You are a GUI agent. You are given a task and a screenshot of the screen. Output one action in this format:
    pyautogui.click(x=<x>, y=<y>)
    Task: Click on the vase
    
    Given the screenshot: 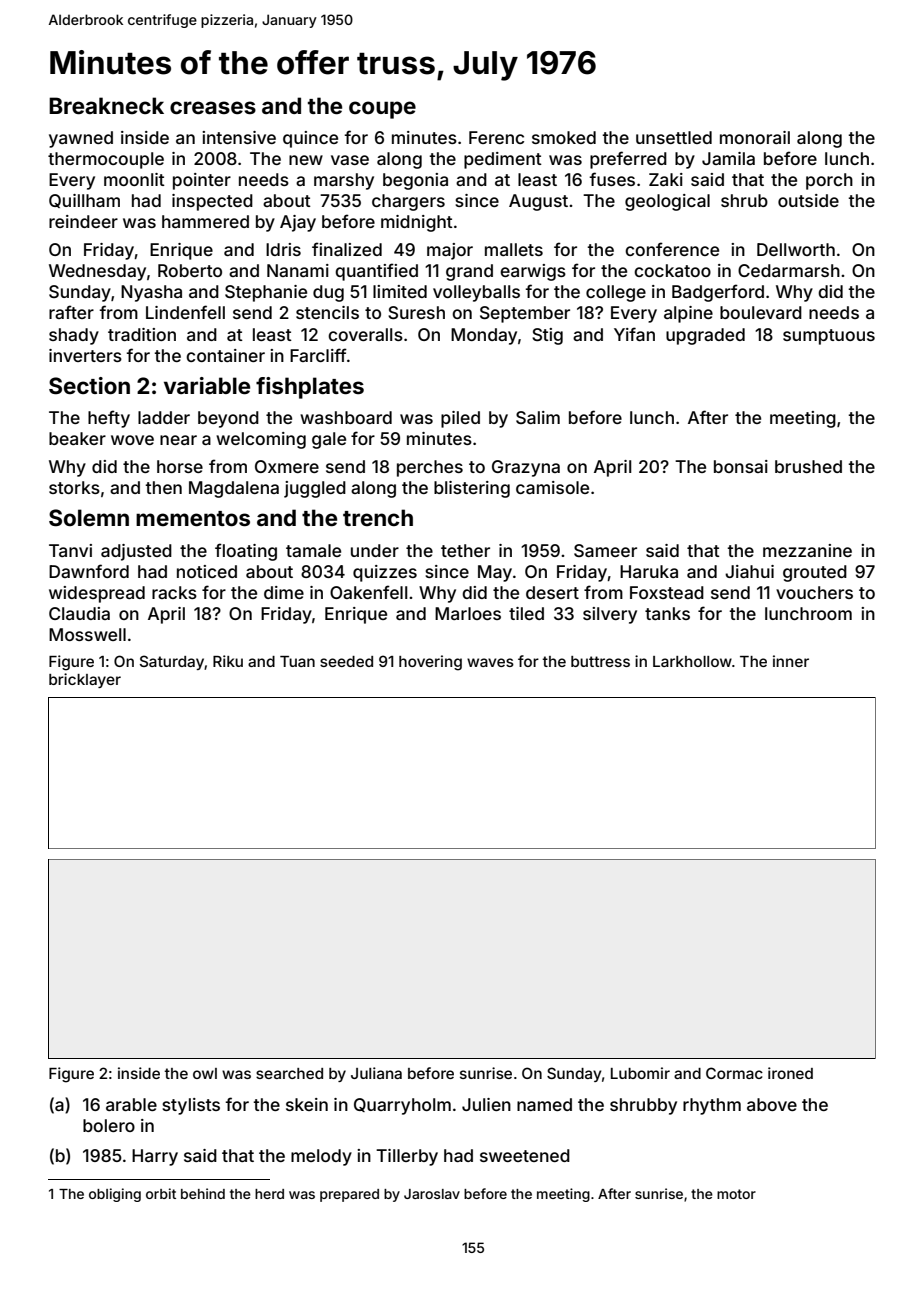 What is the action you would take?
    pyautogui.click(x=350, y=160)
